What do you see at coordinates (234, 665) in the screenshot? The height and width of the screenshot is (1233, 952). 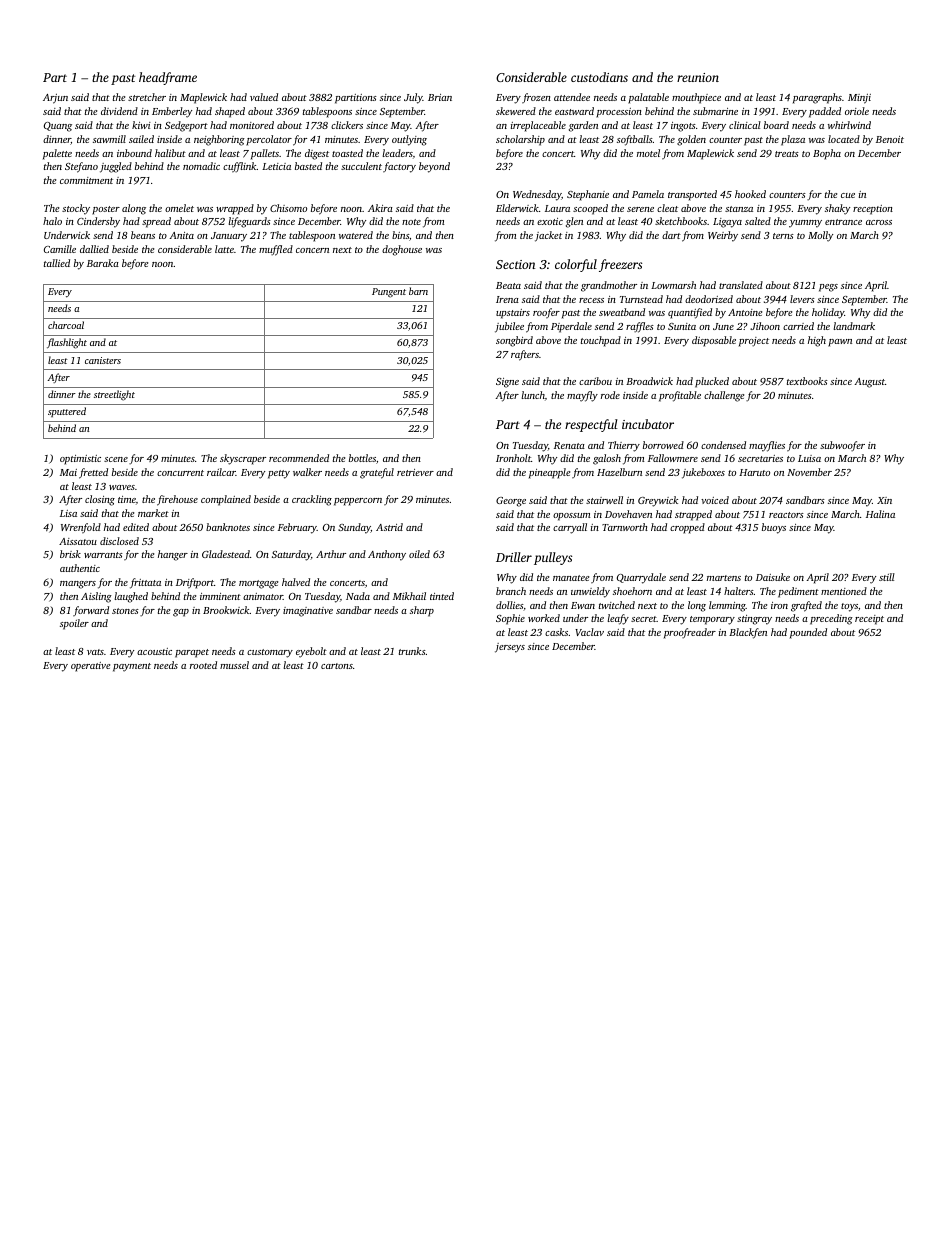 I see `mussel` at bounding box center [234, 665].
